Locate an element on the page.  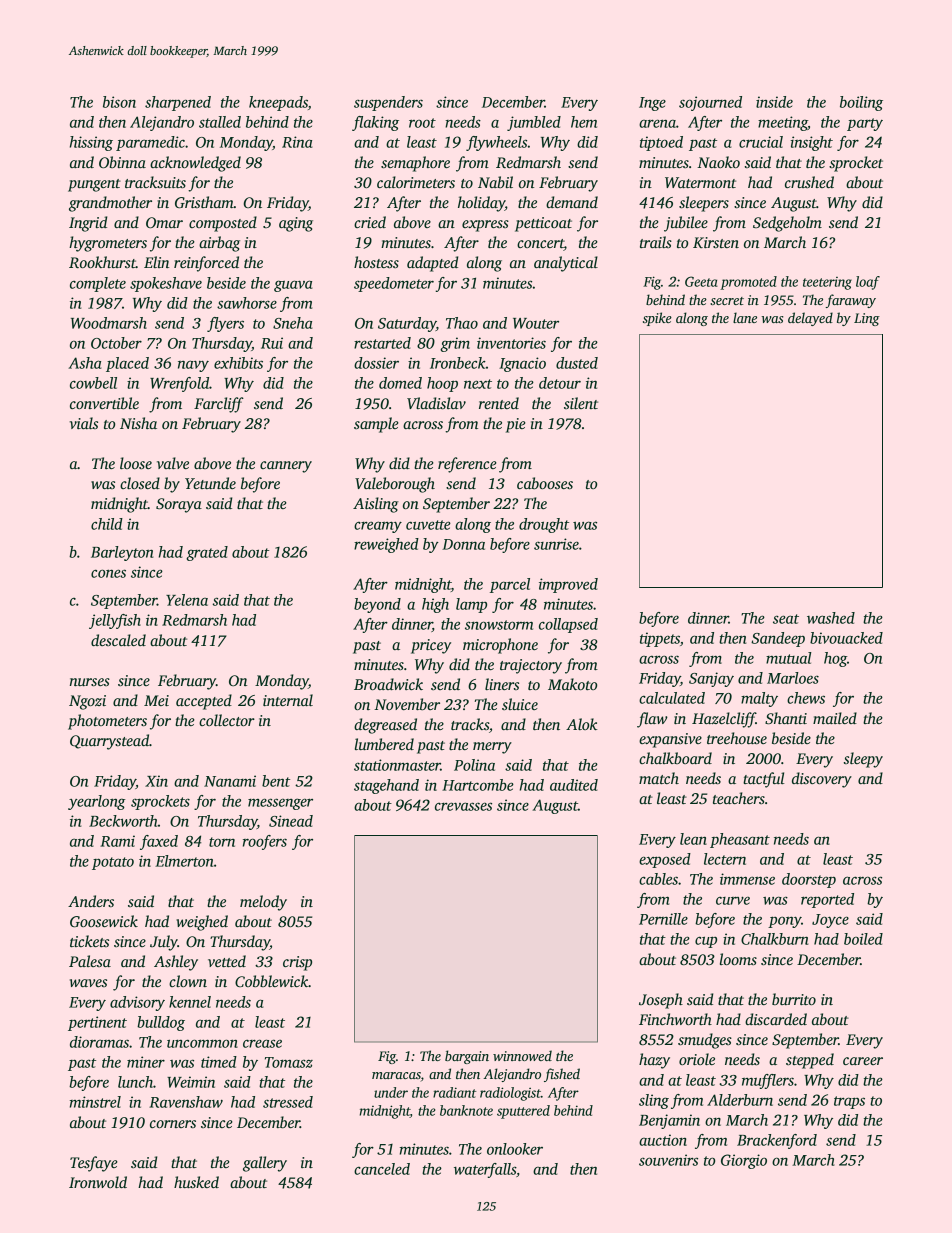
Geeta is located at coordinates (701, 281).
